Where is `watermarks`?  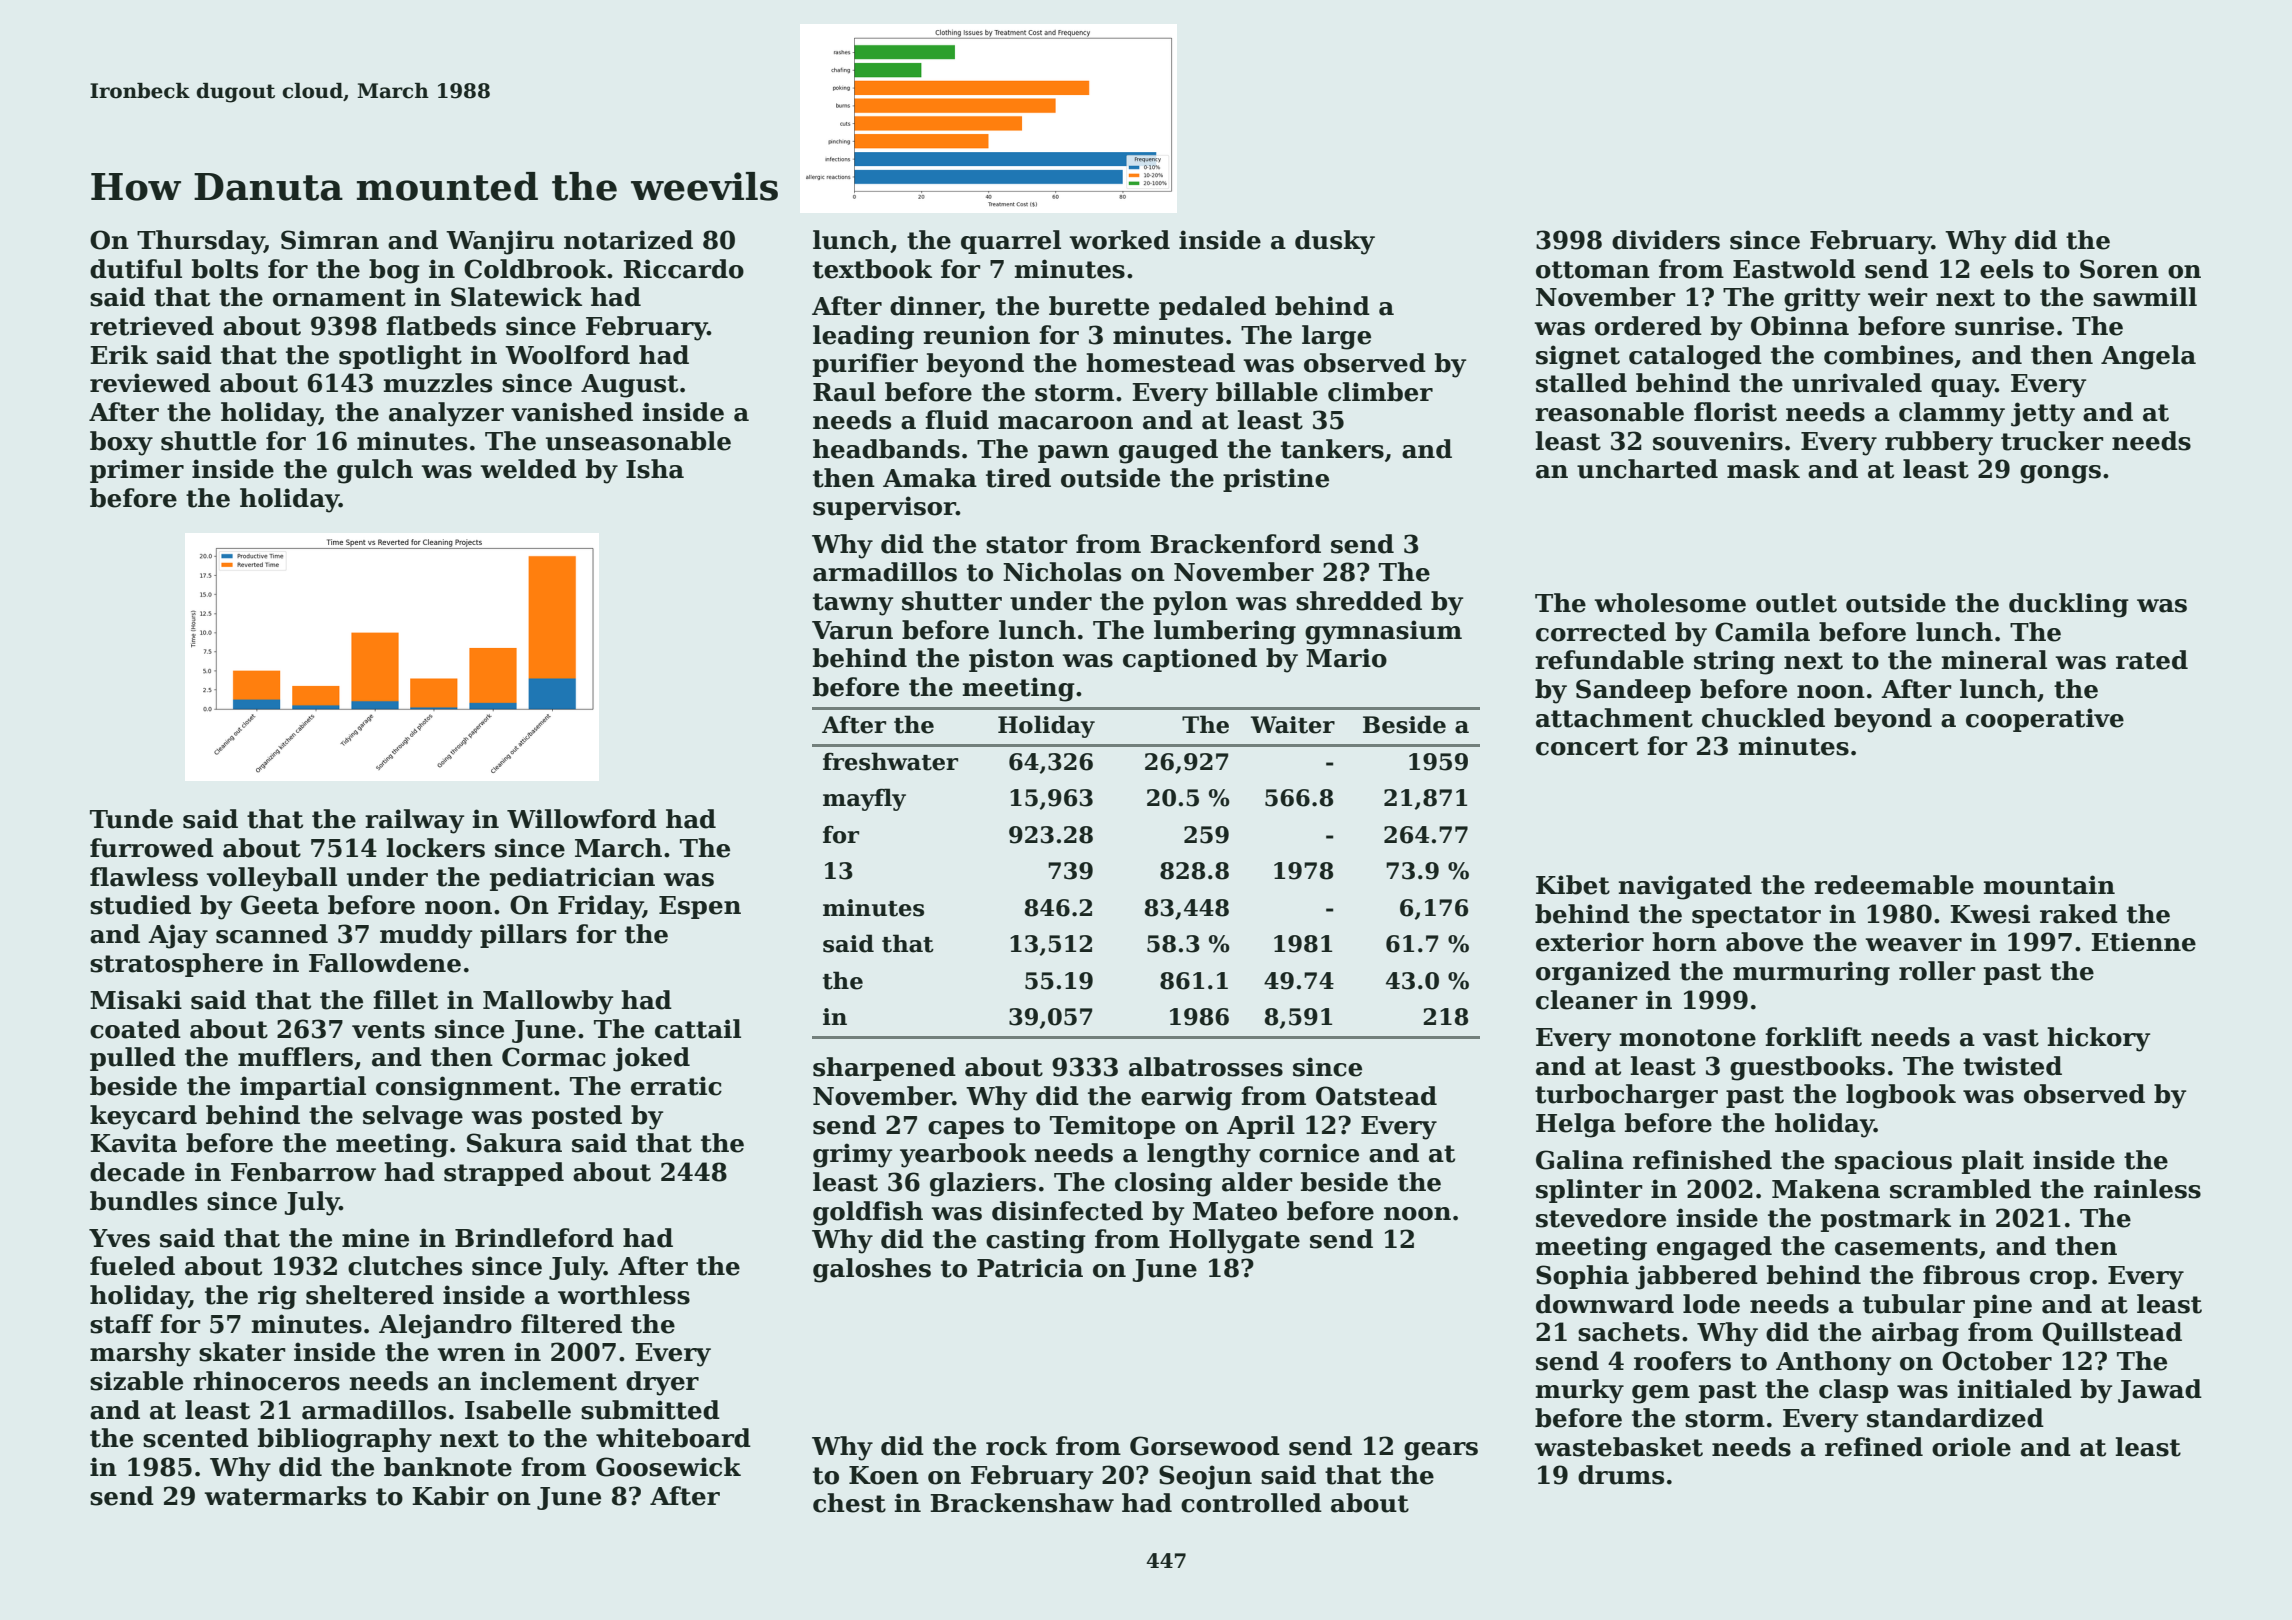
watermarks is located at coordinates (285, 1496).
